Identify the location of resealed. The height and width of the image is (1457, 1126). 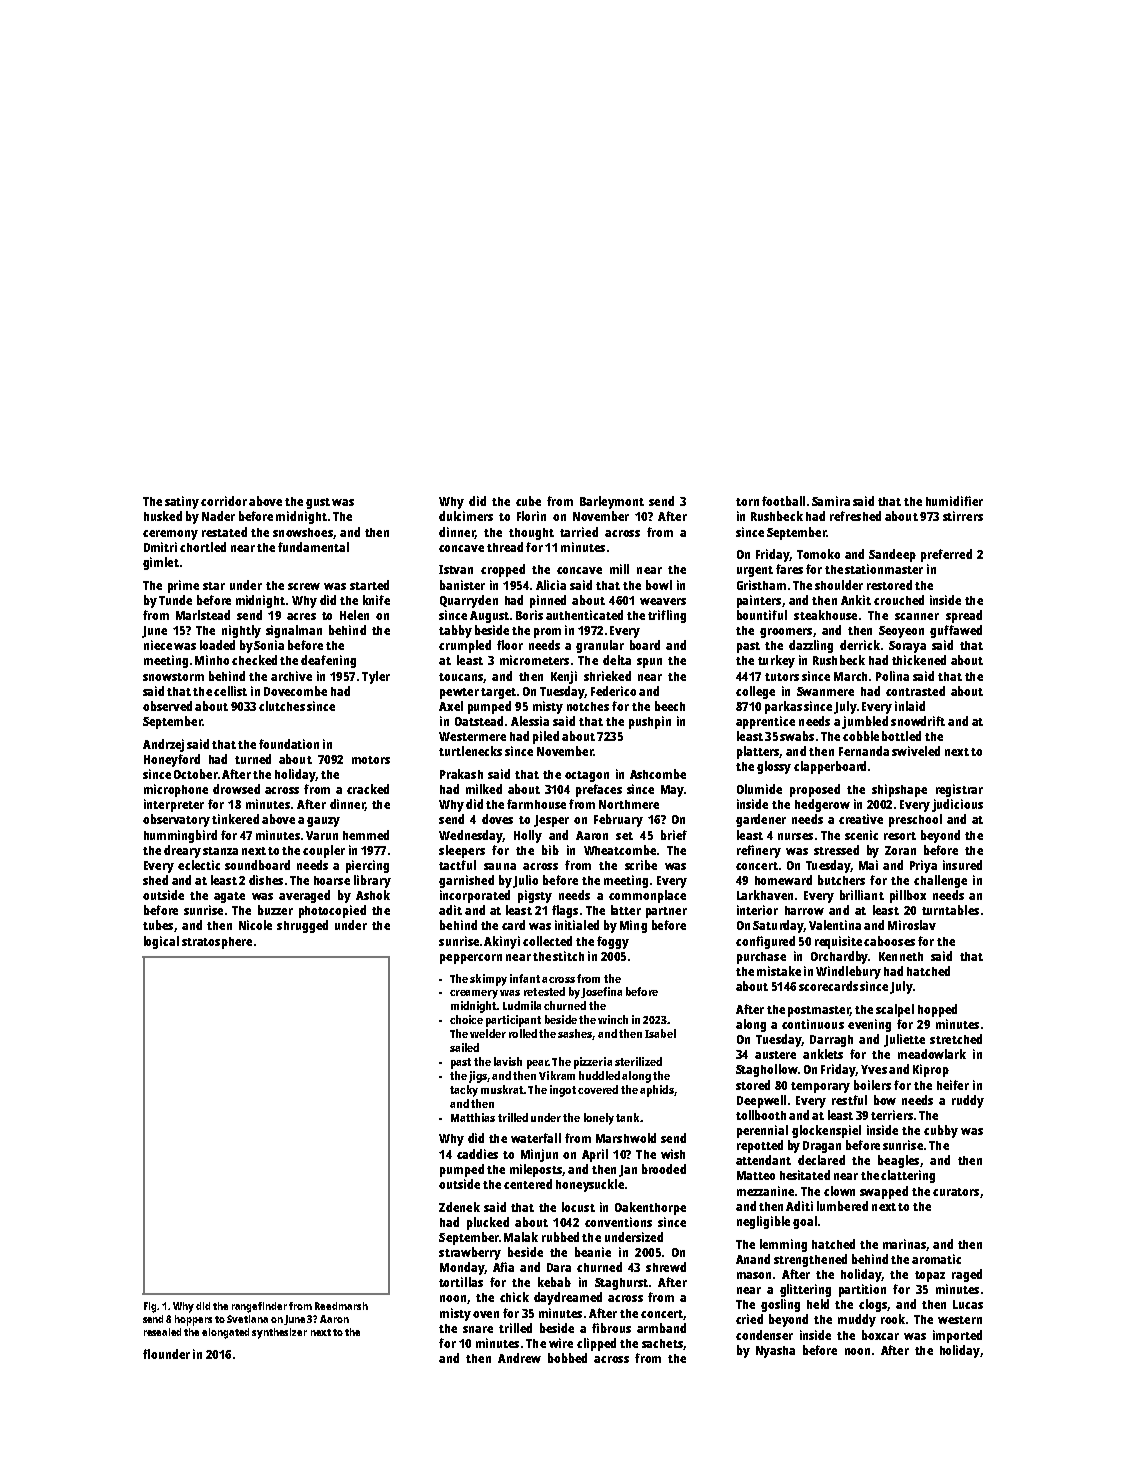
(162, 1332).
